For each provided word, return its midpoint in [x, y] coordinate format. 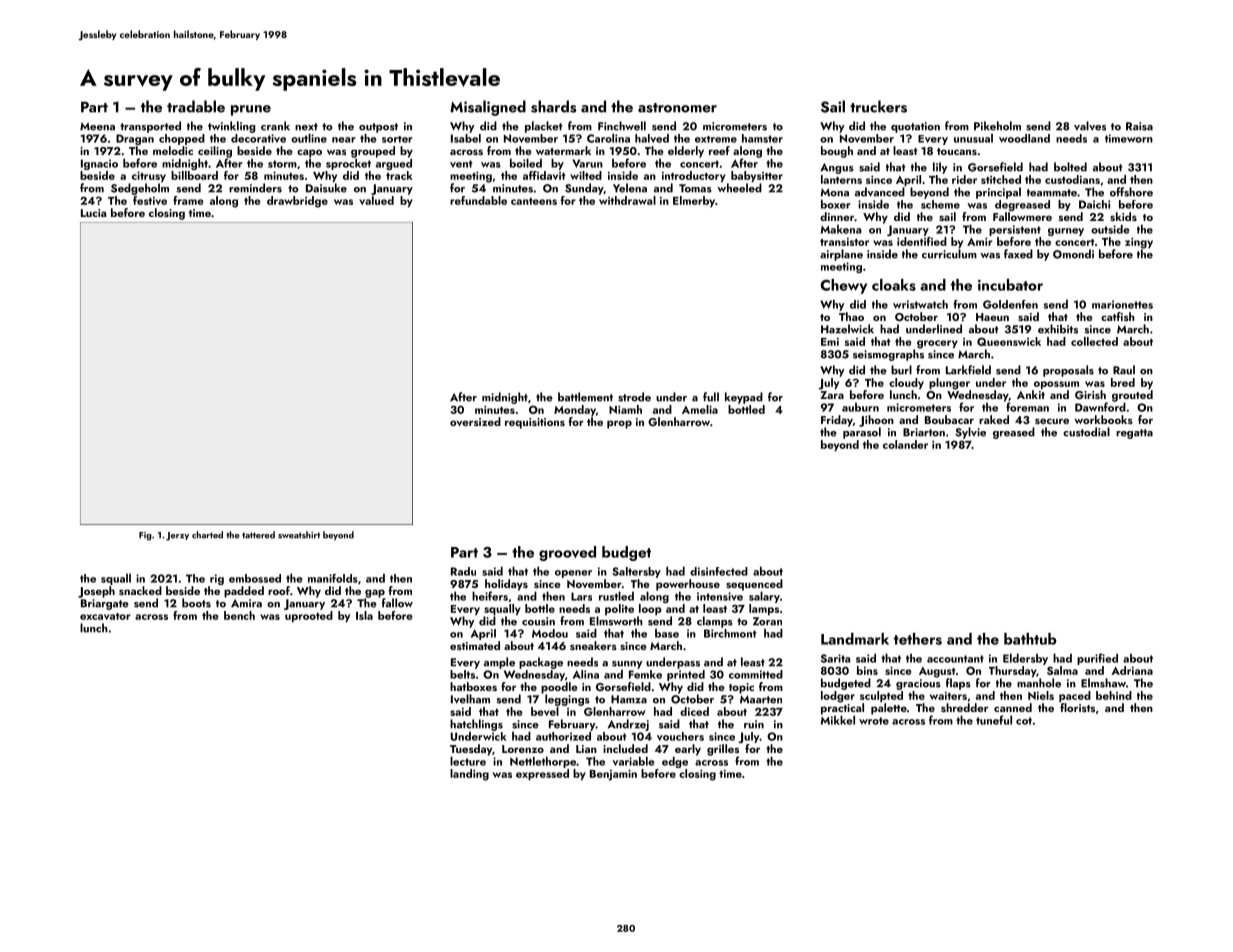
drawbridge [297, 202]
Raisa [1139, 126]
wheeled [739, 188]
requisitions [535, 423]
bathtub [1030, 639]
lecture [468, 761]
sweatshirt [299, 535]
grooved [567, 553]
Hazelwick [847, 329]
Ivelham [470, 699]
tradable [196, 106]
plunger [949, 384]
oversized [475, 421]
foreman [1027, 407]
